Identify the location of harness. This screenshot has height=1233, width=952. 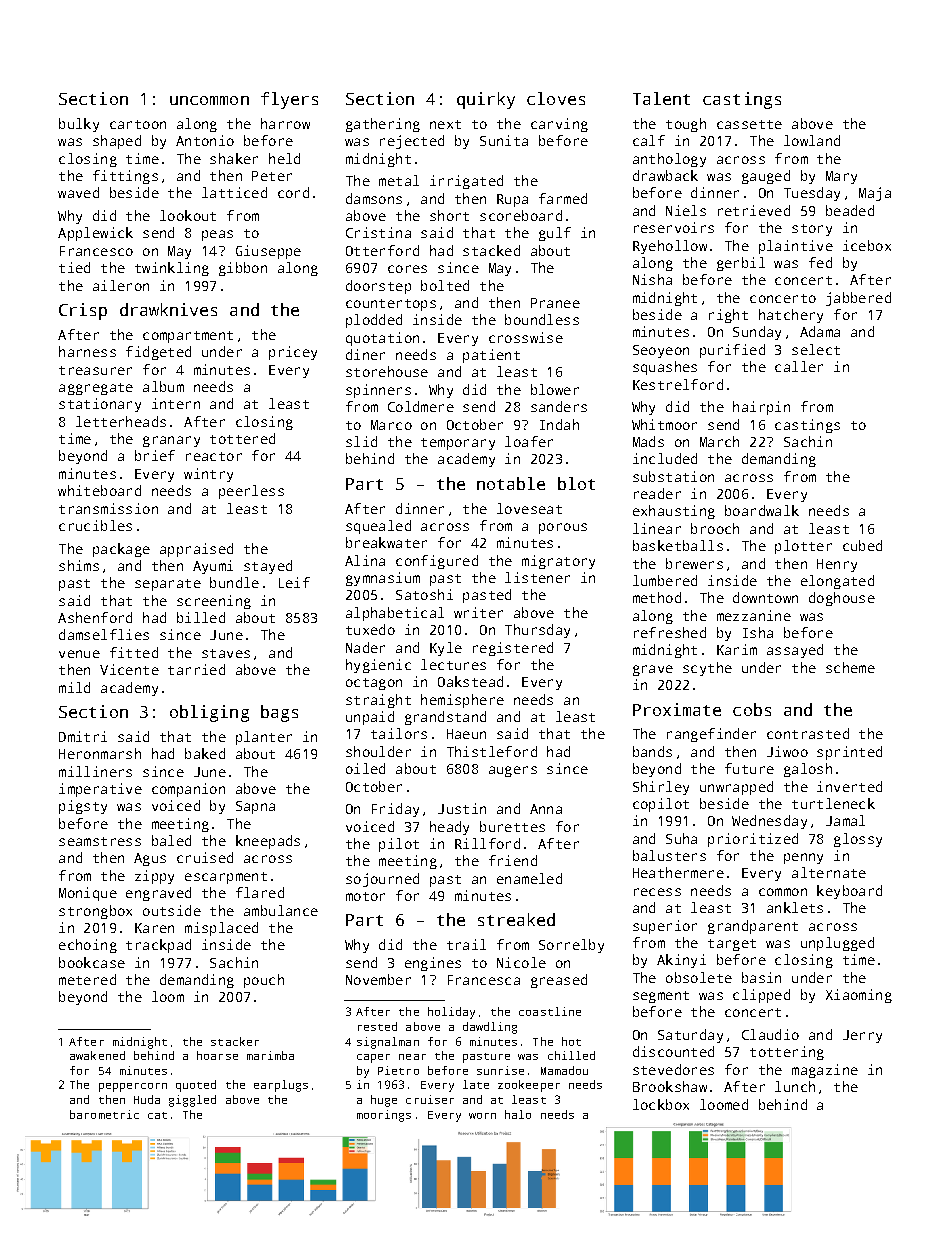
(87, 351).
